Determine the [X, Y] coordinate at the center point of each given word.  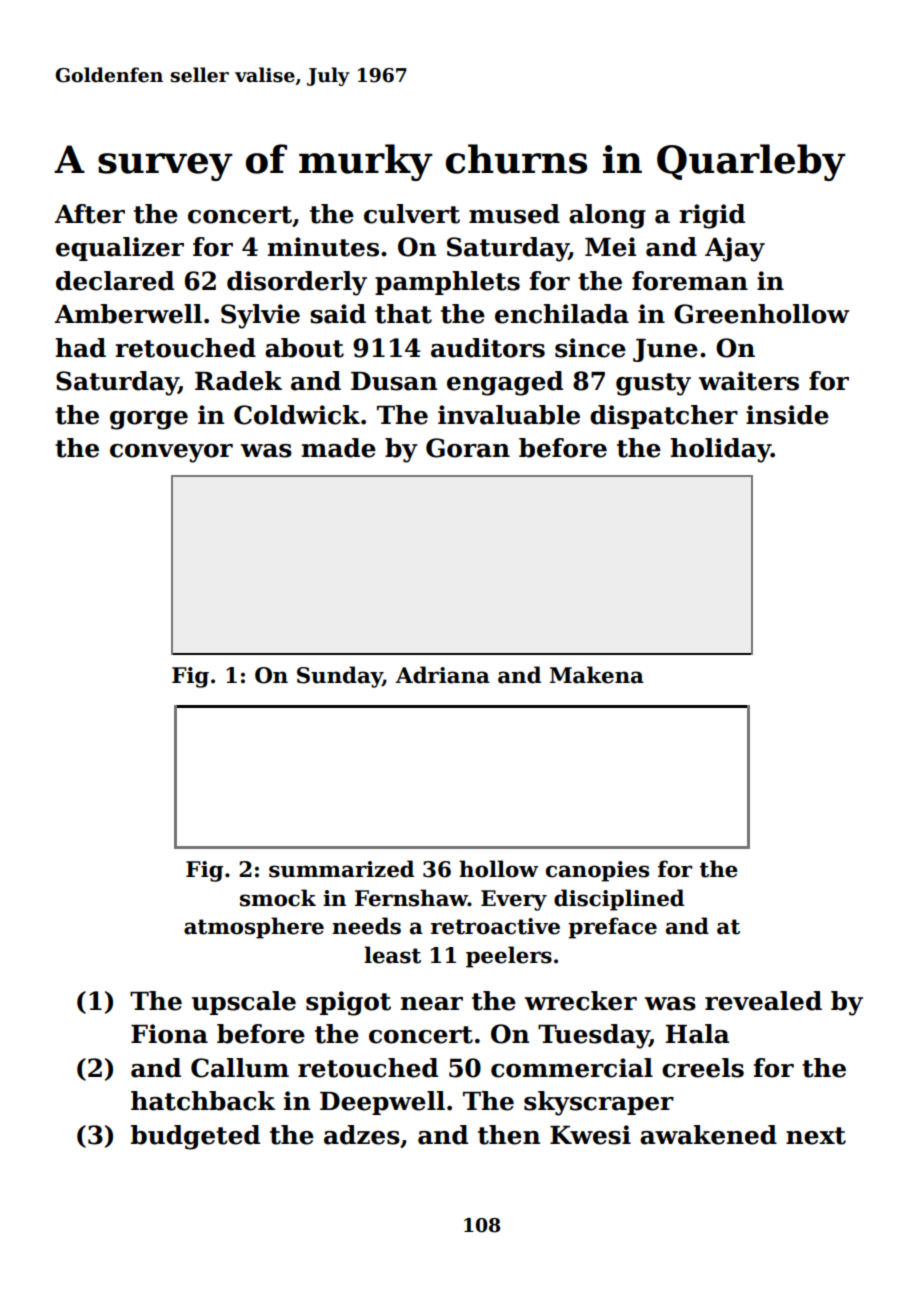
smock [278, 898]
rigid [712, 216]
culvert [412, 214]
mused [514, 214]
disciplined [619, 900]
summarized [341, 869]
